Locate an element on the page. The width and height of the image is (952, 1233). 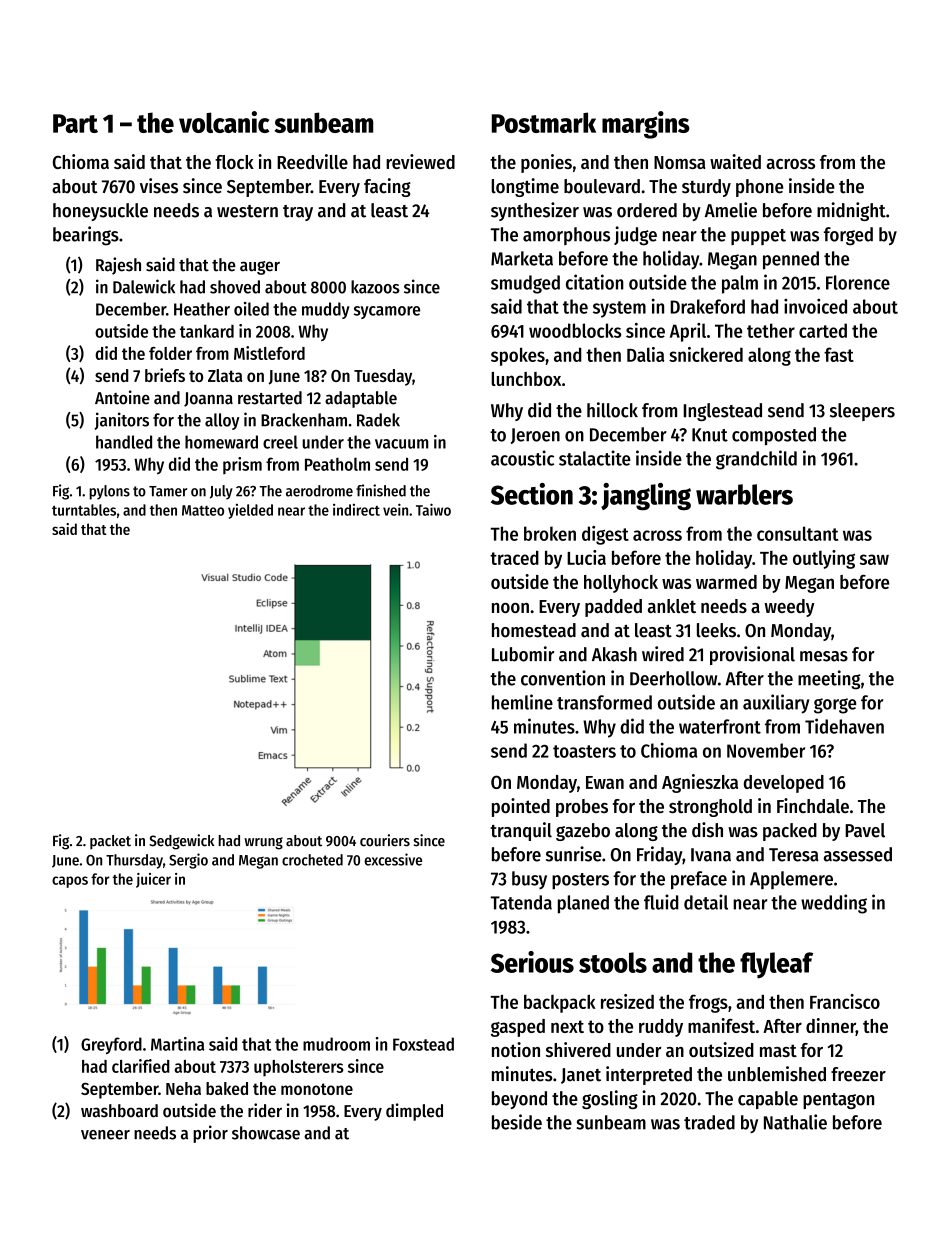
Matteo is located at coordinates (203, 510).
